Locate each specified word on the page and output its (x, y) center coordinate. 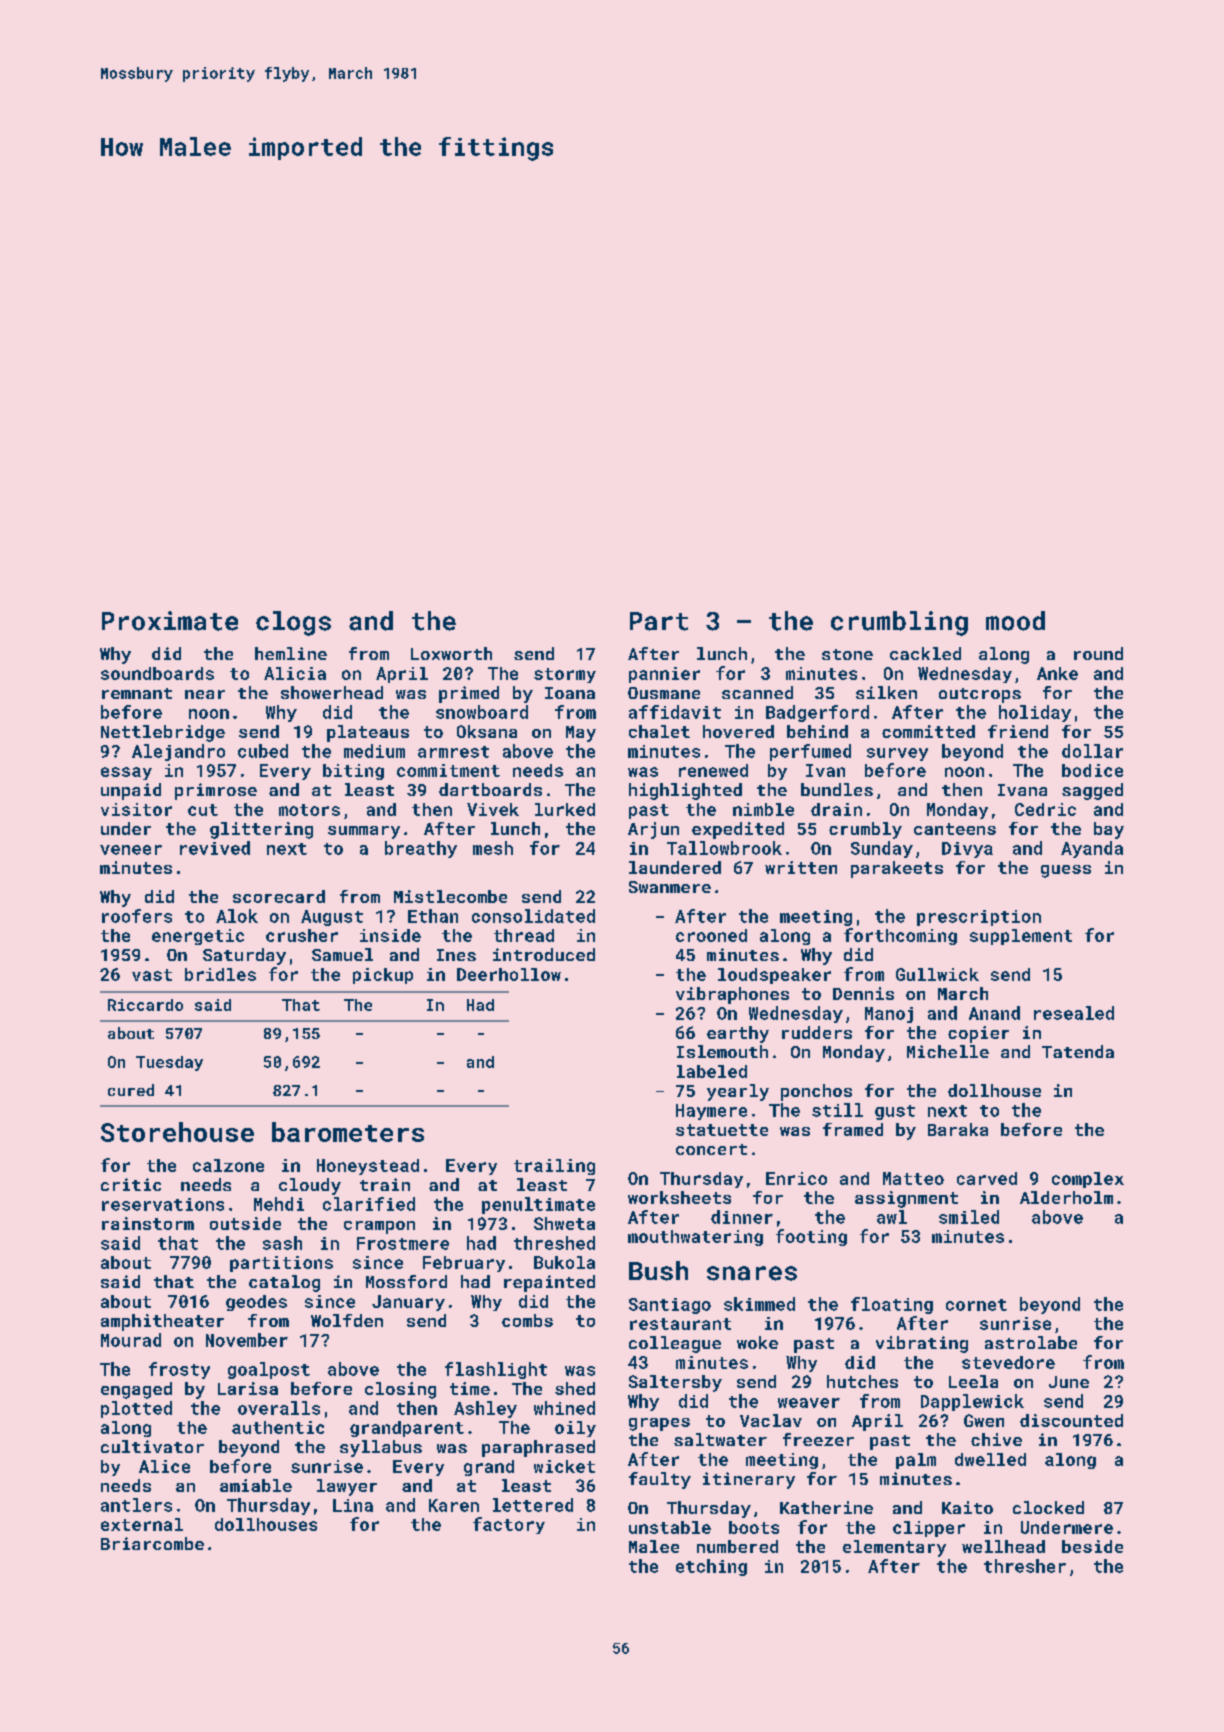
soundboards (157, 673)
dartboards (490, 789)
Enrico (796, 1178)
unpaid (131, 791)
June (1069, 1382)
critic (131, 1184)
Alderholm (1066, 1197)
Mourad (131, 1340)
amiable (256, 1485)
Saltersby (675, 1383)
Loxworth (451, 653)
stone (847, 654)
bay (1109, 830)
